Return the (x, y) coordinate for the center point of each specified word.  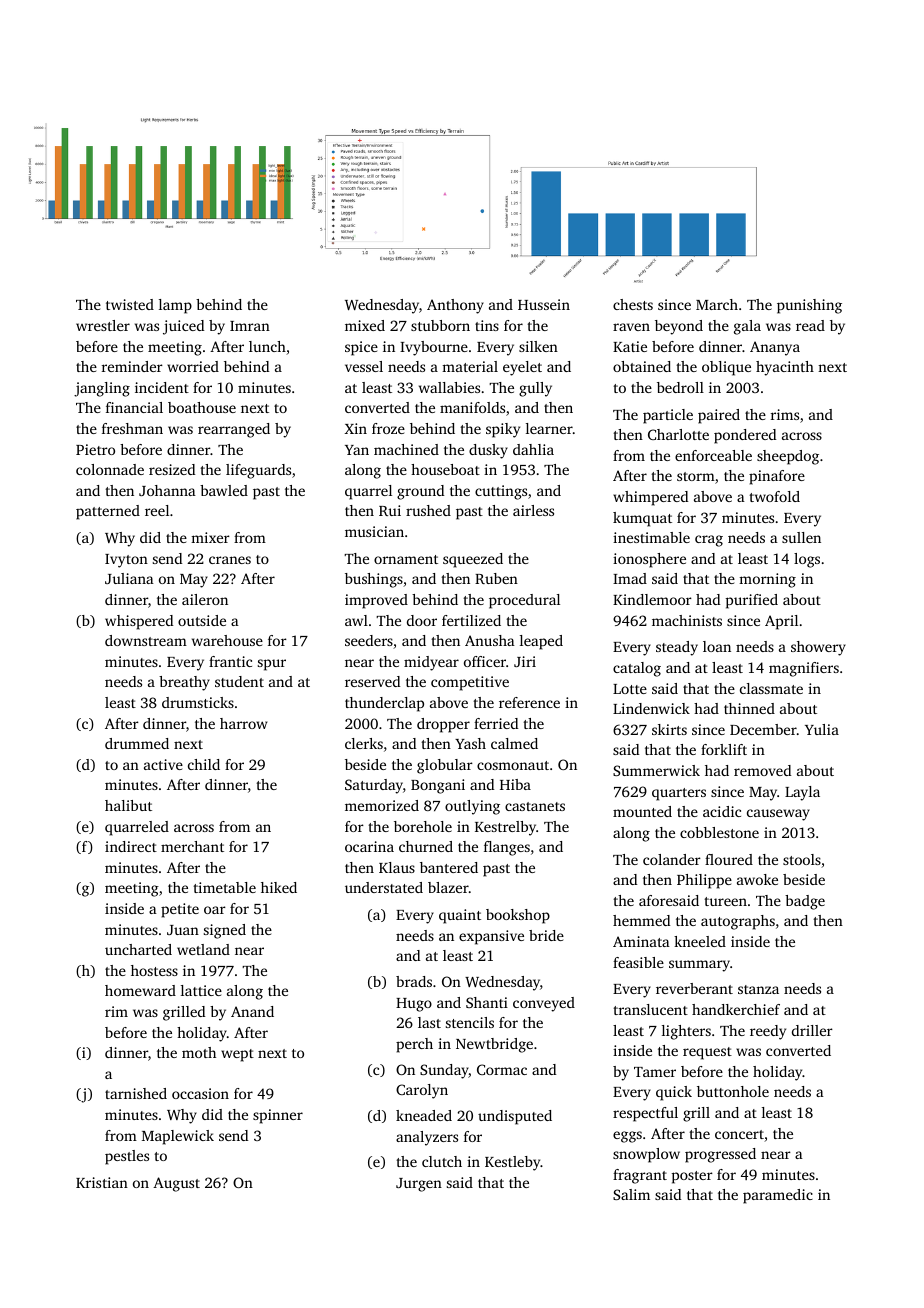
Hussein (544, 304)
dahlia (533, 449)
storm (696, 476)
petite (180, 910)
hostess (154, 970)
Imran (250, 326)
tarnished (136, 1093)
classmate (771, 688)
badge (805, 902)
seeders (369, 640)
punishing (809, 306)
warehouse (227, 640)
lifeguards (258, 471)
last (429, 1022)
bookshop (518, 916)
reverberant (694, 988)
